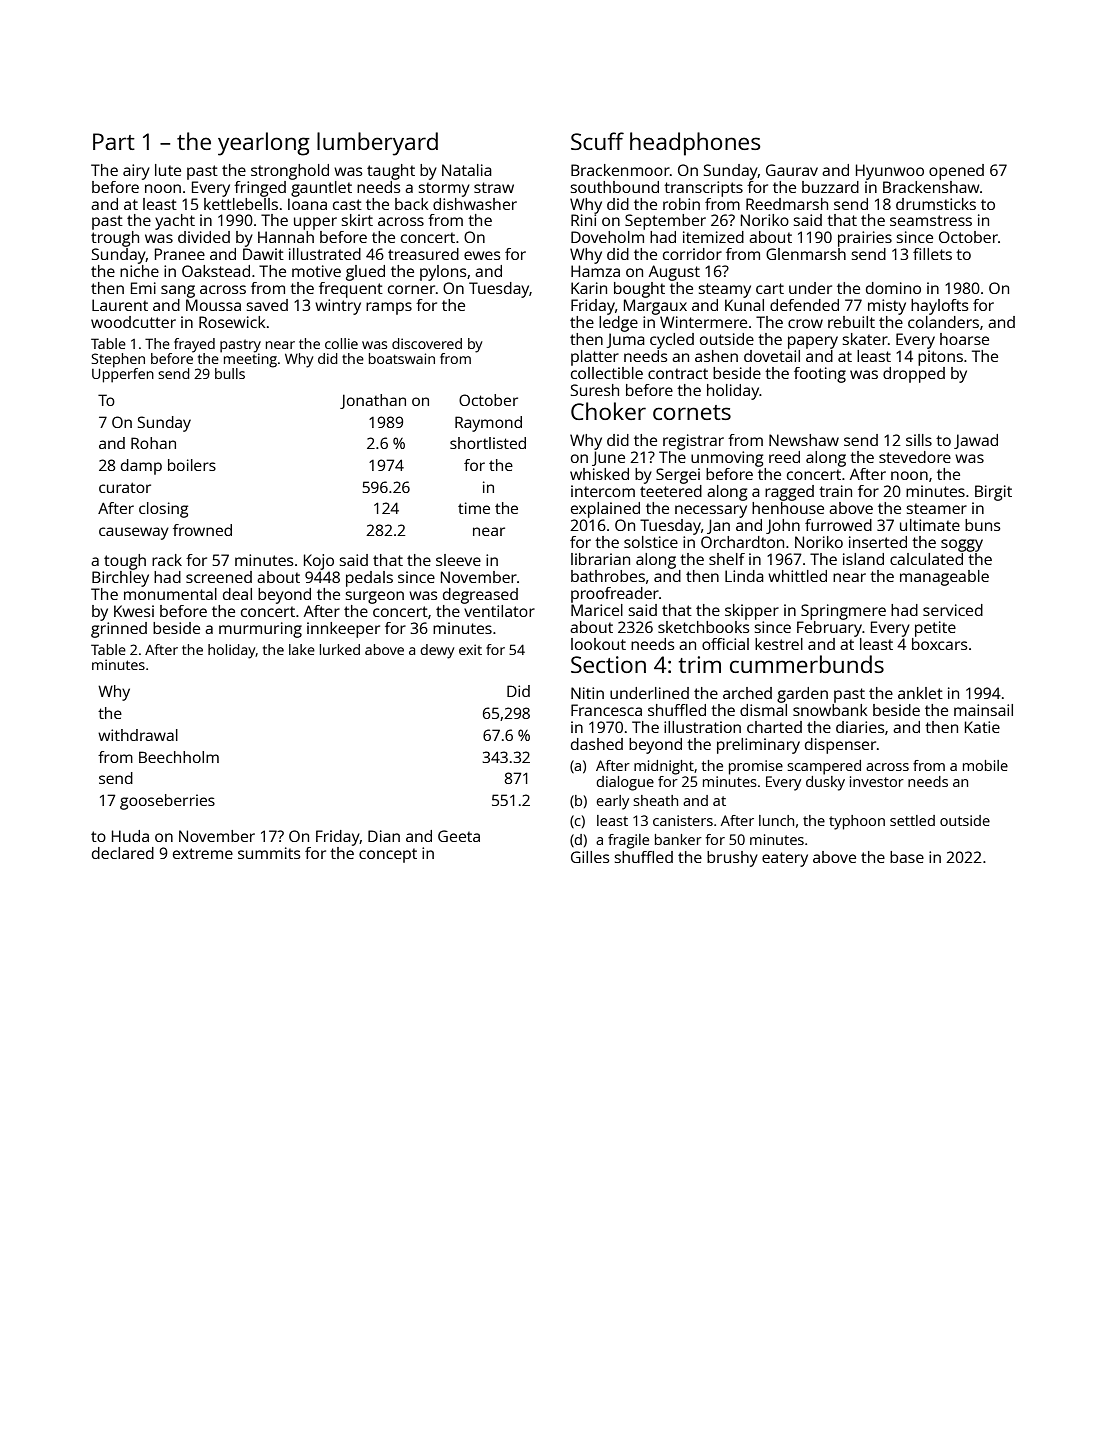  What do you see at coordinates (944, 578) in the image?
I see `manageable` at bounding box center [944, 578].
